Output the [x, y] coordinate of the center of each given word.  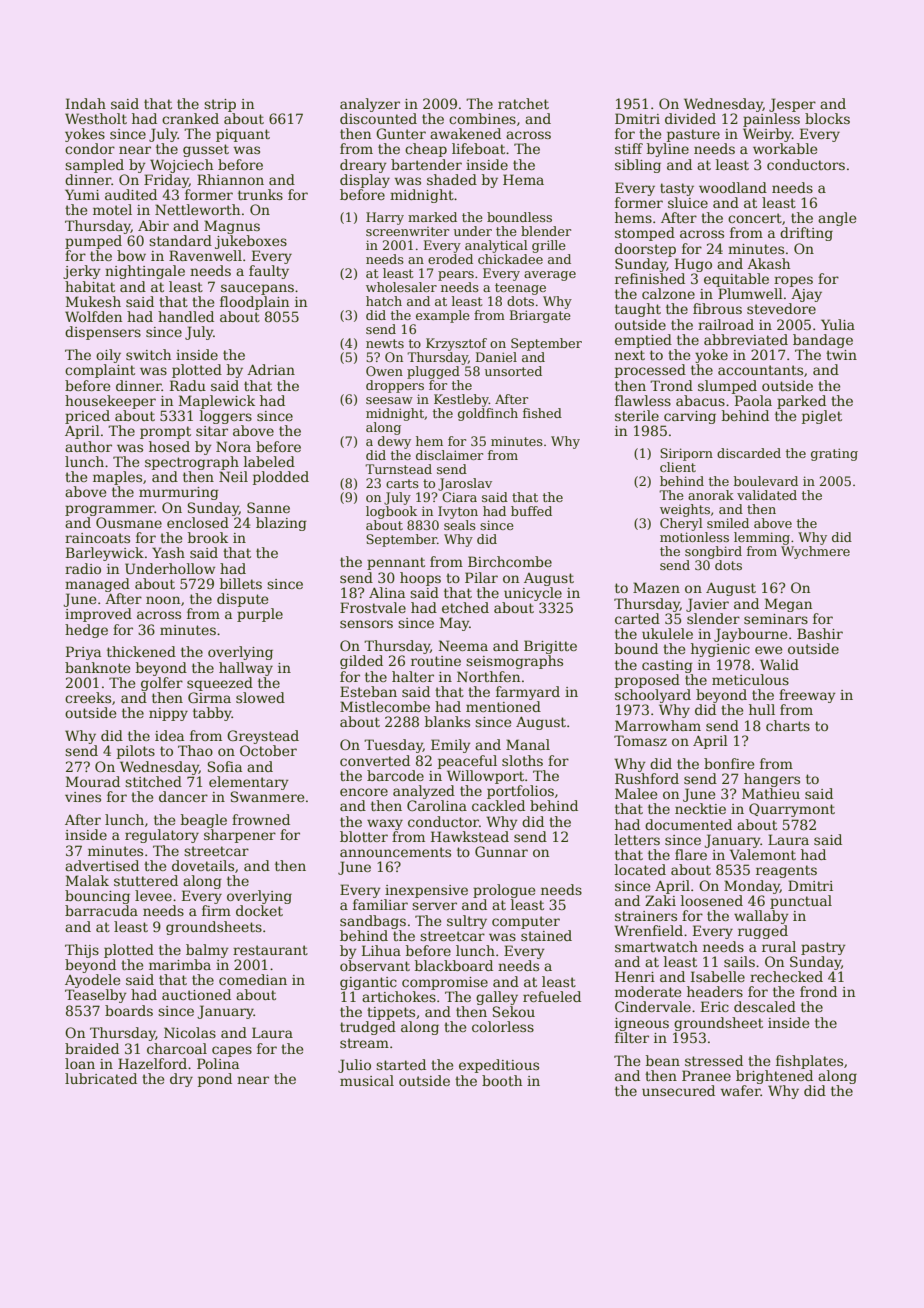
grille [549, 246]
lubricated [101, 1078]
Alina [387, 592]
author [88, 446]
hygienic [720, 650]
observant [375, 965]
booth [502, 1080]
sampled [94, 166]
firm [216, 910]
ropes [793, 281]
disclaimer [449, 455]
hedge [86, 631]
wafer [741, 1090]
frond [818, 991]
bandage [823, 341]
